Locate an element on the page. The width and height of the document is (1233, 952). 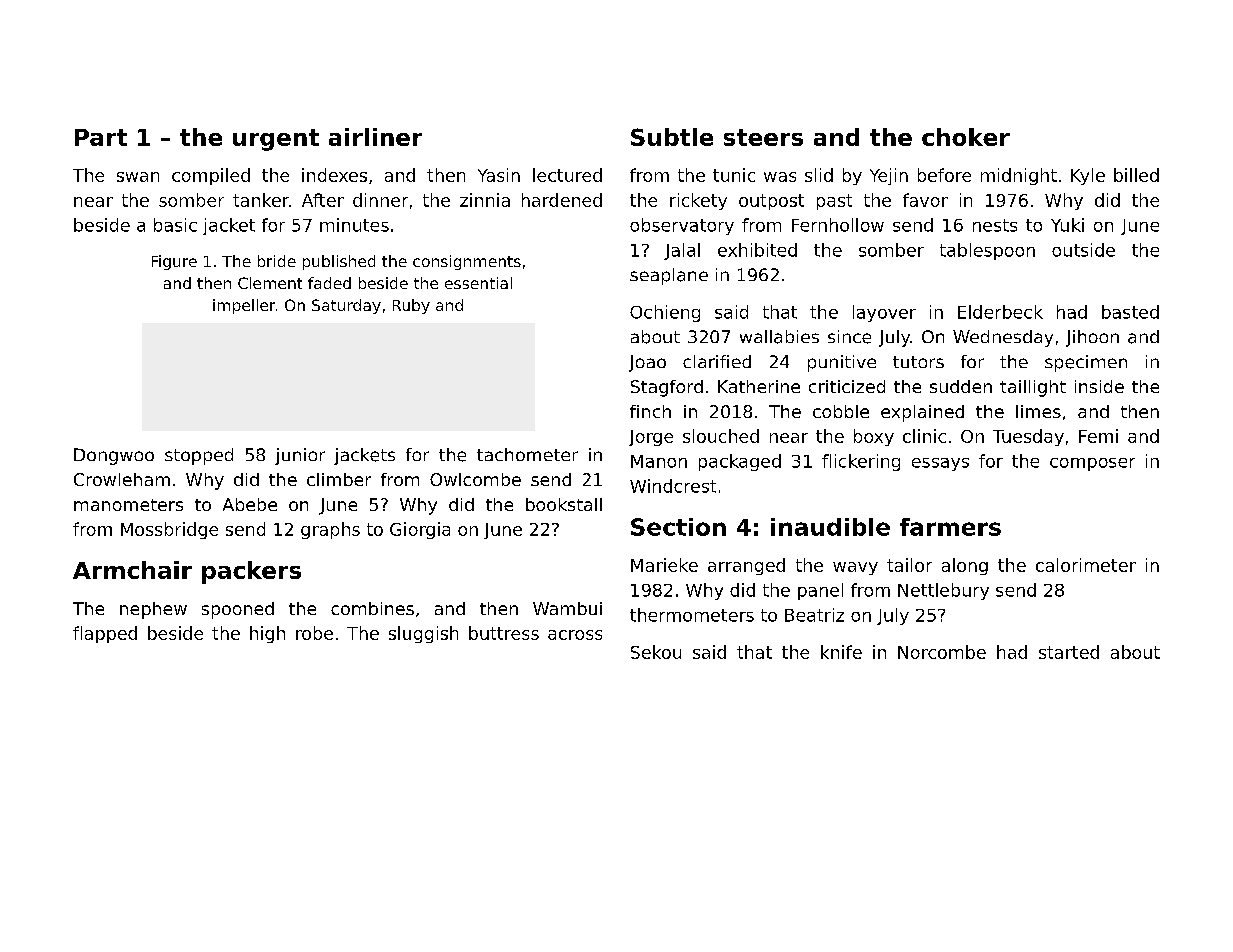
Sekou is located at coordinates (656, 652).
